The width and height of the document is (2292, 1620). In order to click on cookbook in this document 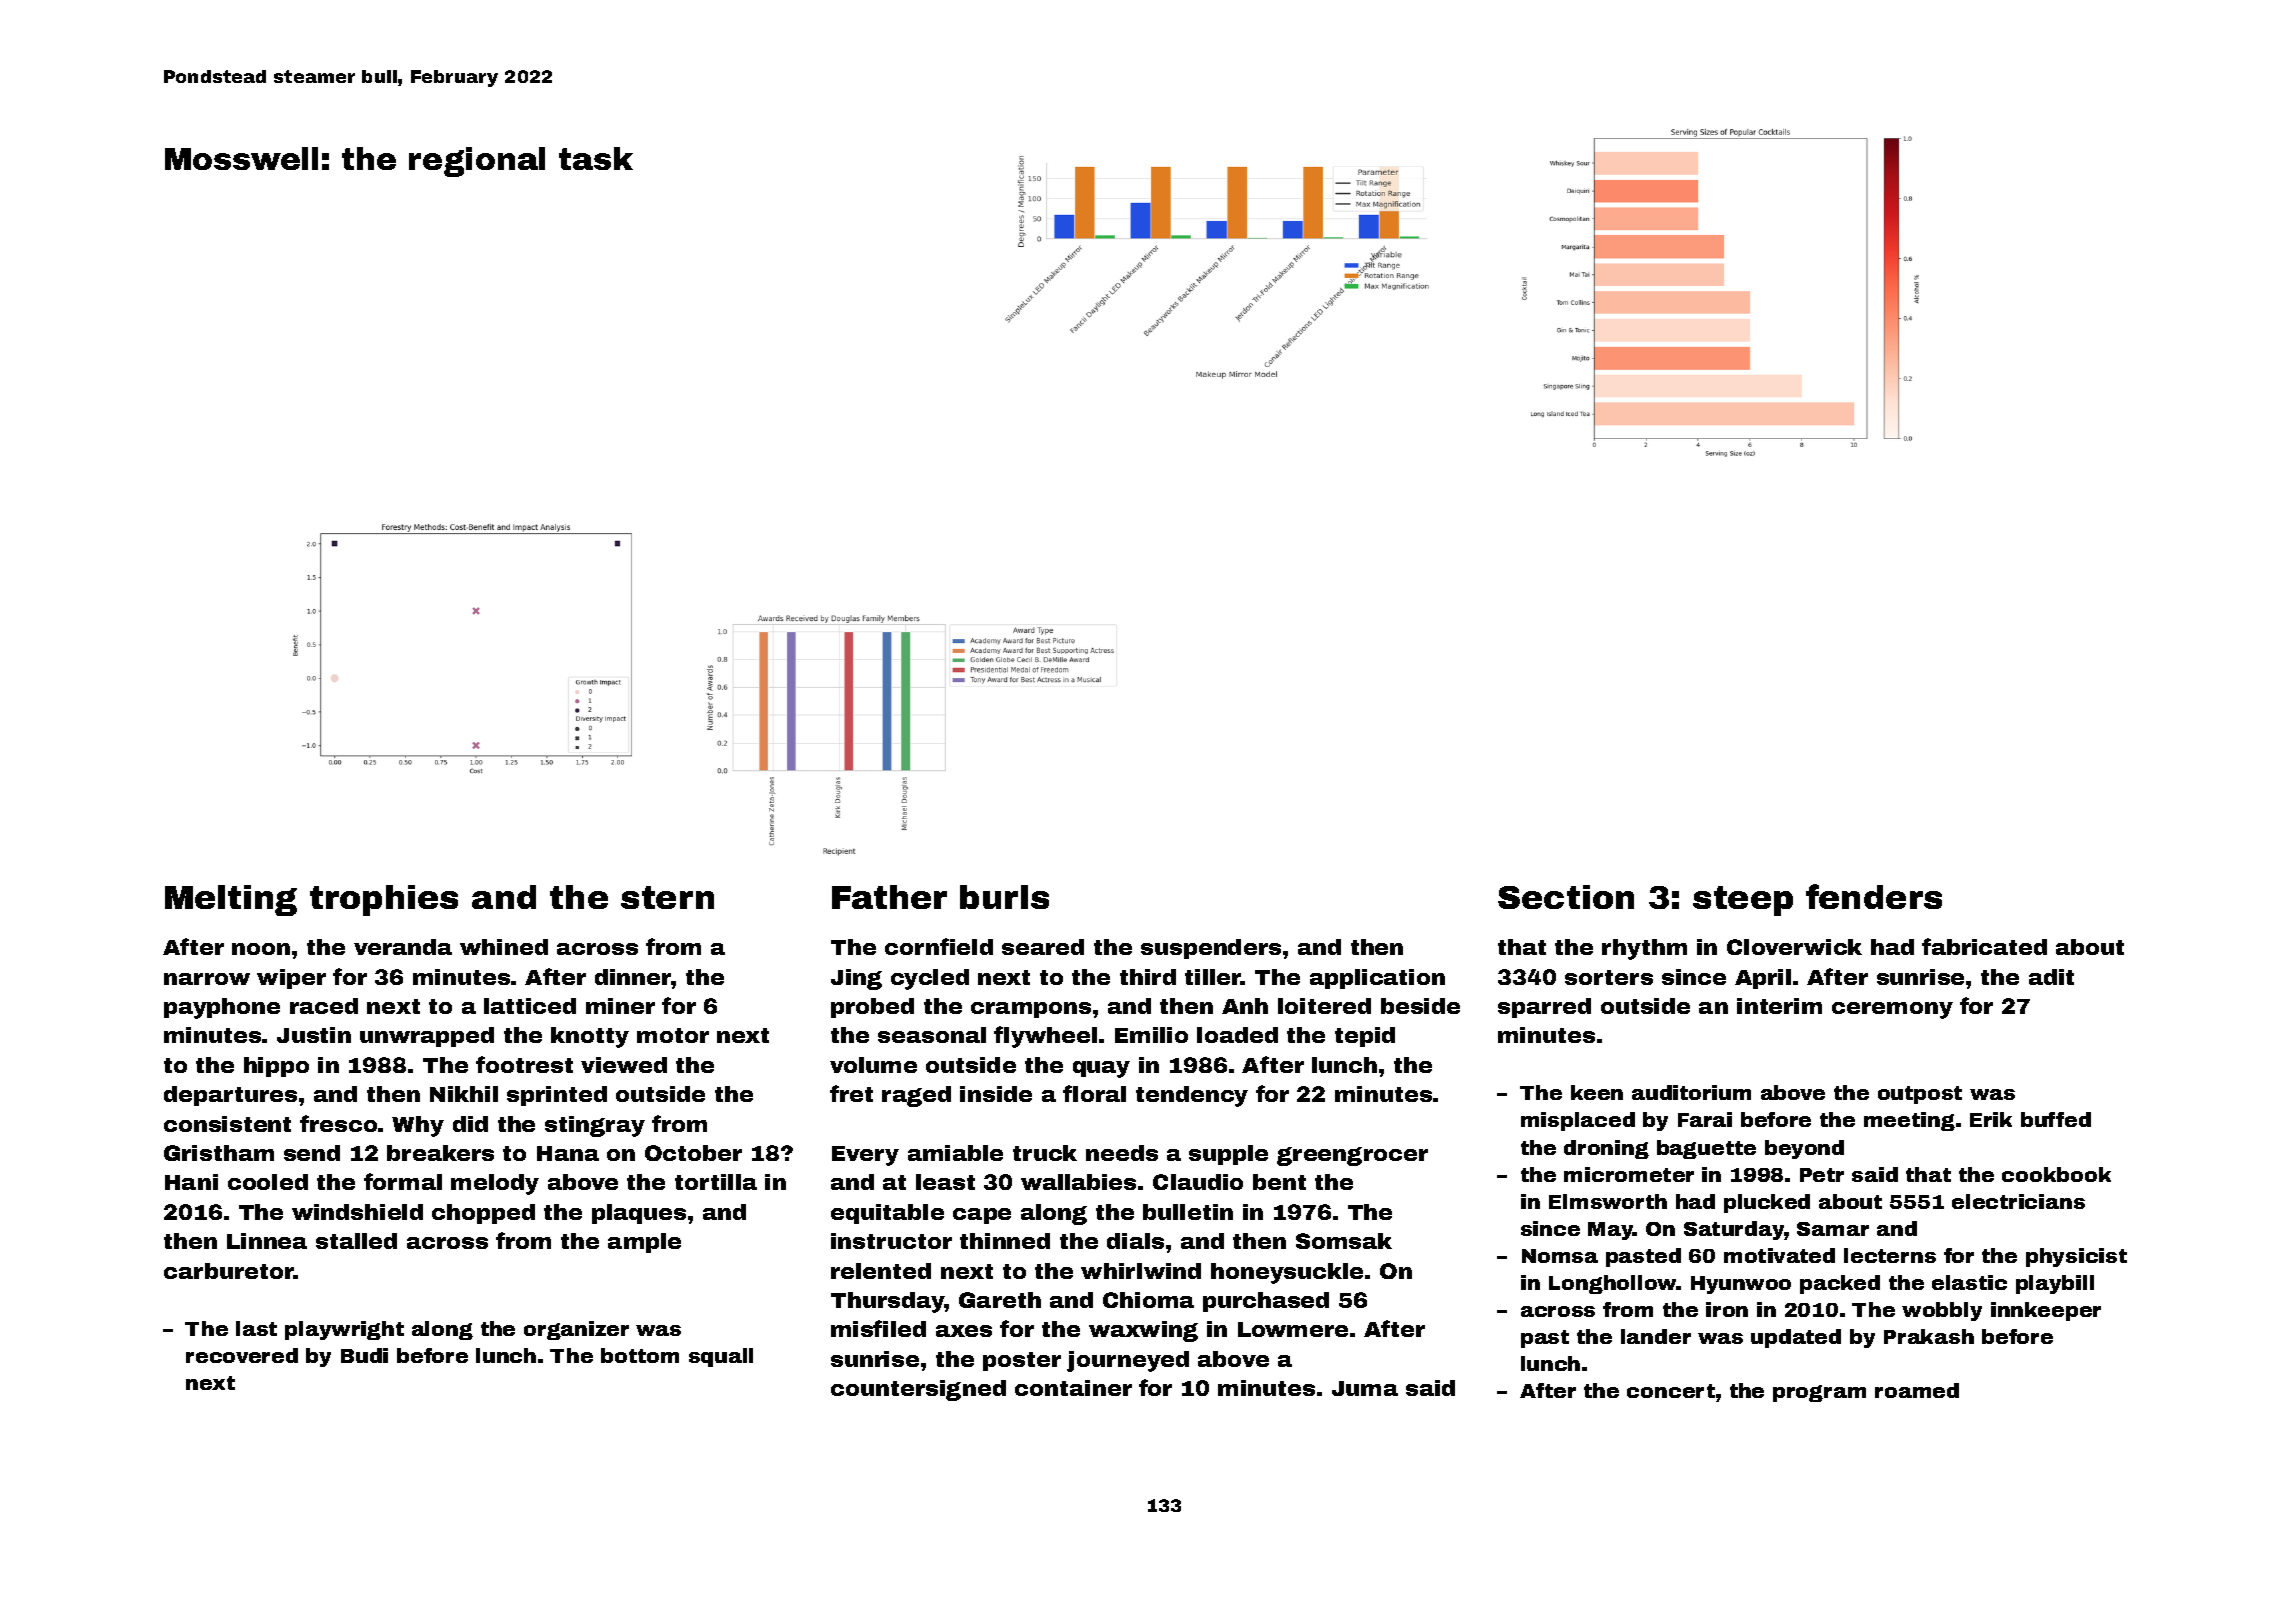, I will do `click(2056, 1174)`.
